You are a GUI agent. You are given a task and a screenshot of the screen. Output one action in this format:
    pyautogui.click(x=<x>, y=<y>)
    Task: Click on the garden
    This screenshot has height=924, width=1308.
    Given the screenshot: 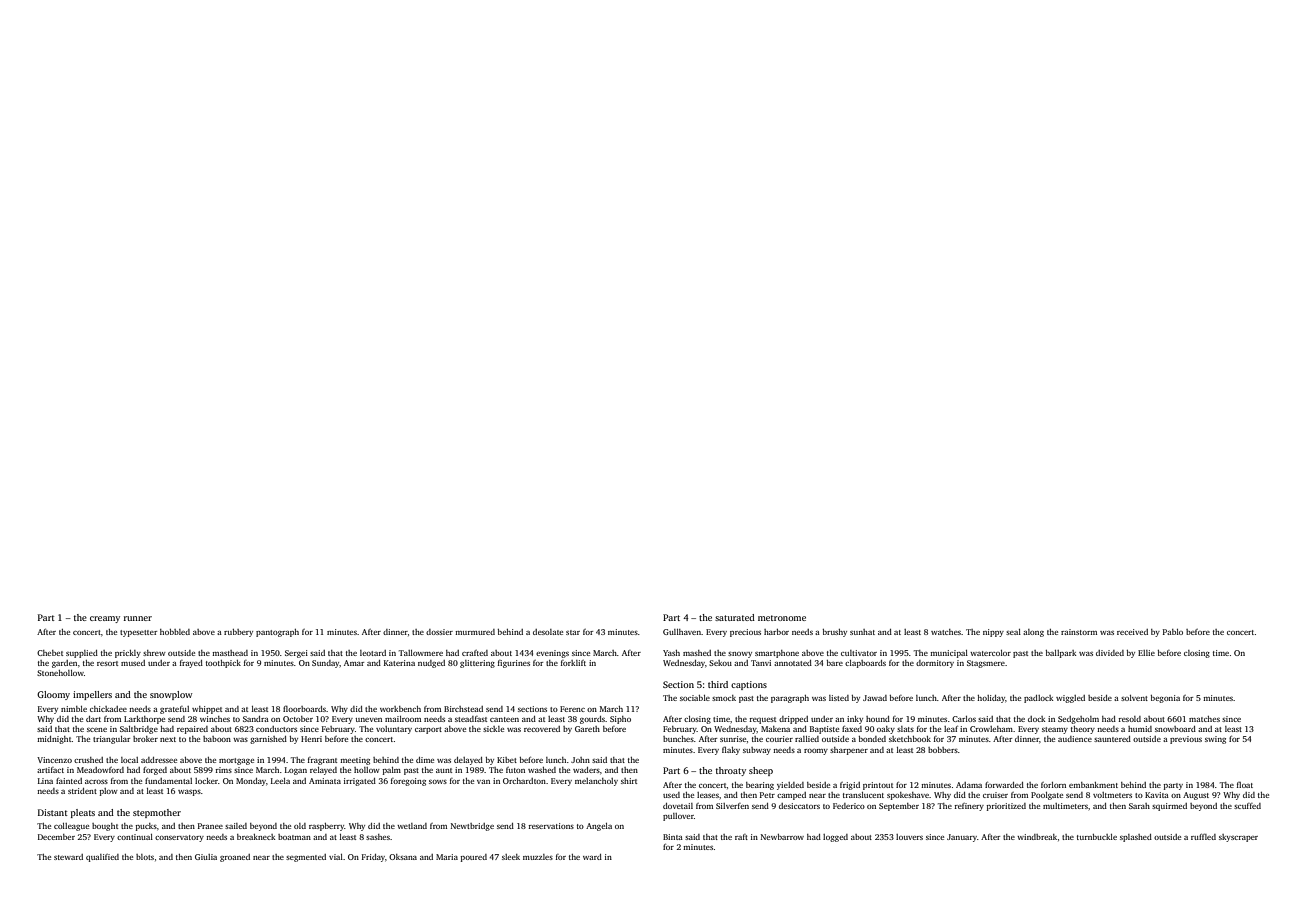 What is the action you would take?
    pyautogui.click(x=64, y=664)
